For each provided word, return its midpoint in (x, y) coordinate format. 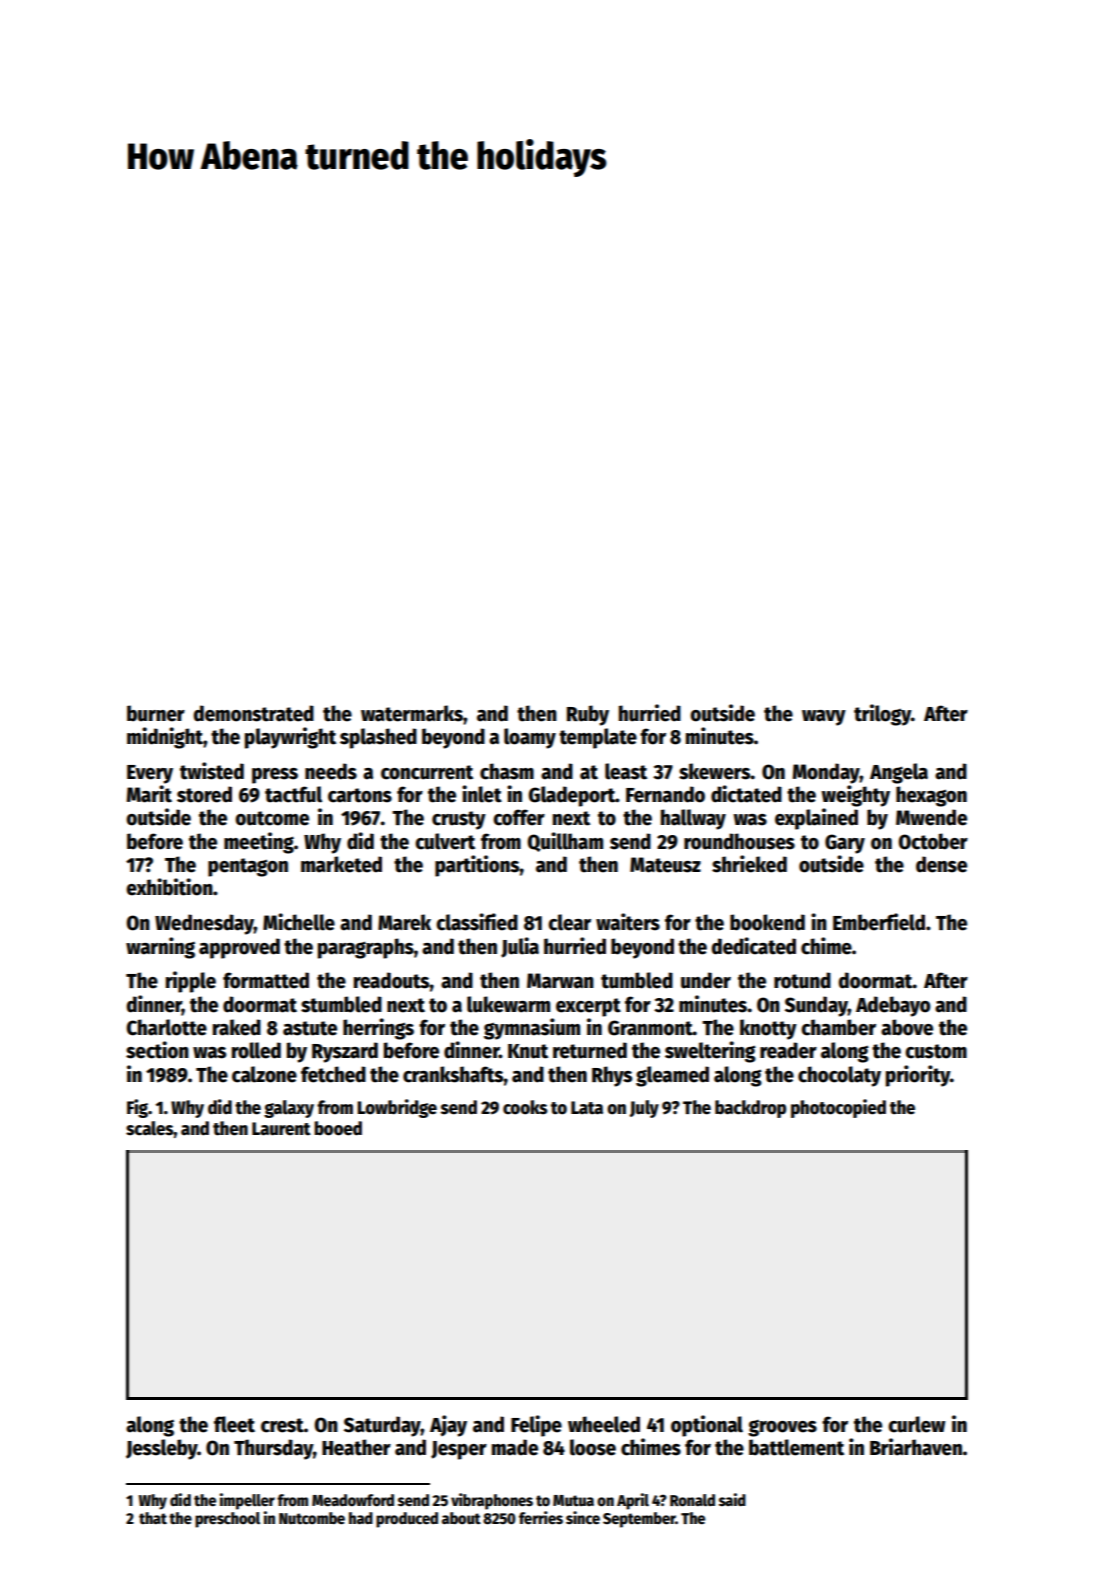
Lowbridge (397, 1108)
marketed (341, 864)
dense (941, 864)
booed (338, 1128)
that (153, 1518)
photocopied (838, 1108)
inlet (482, 794)
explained (816, 819)
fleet (234, 1424)
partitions (477, 866)
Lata (587, 1108)
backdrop (750, 1109)
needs (331, 771)
